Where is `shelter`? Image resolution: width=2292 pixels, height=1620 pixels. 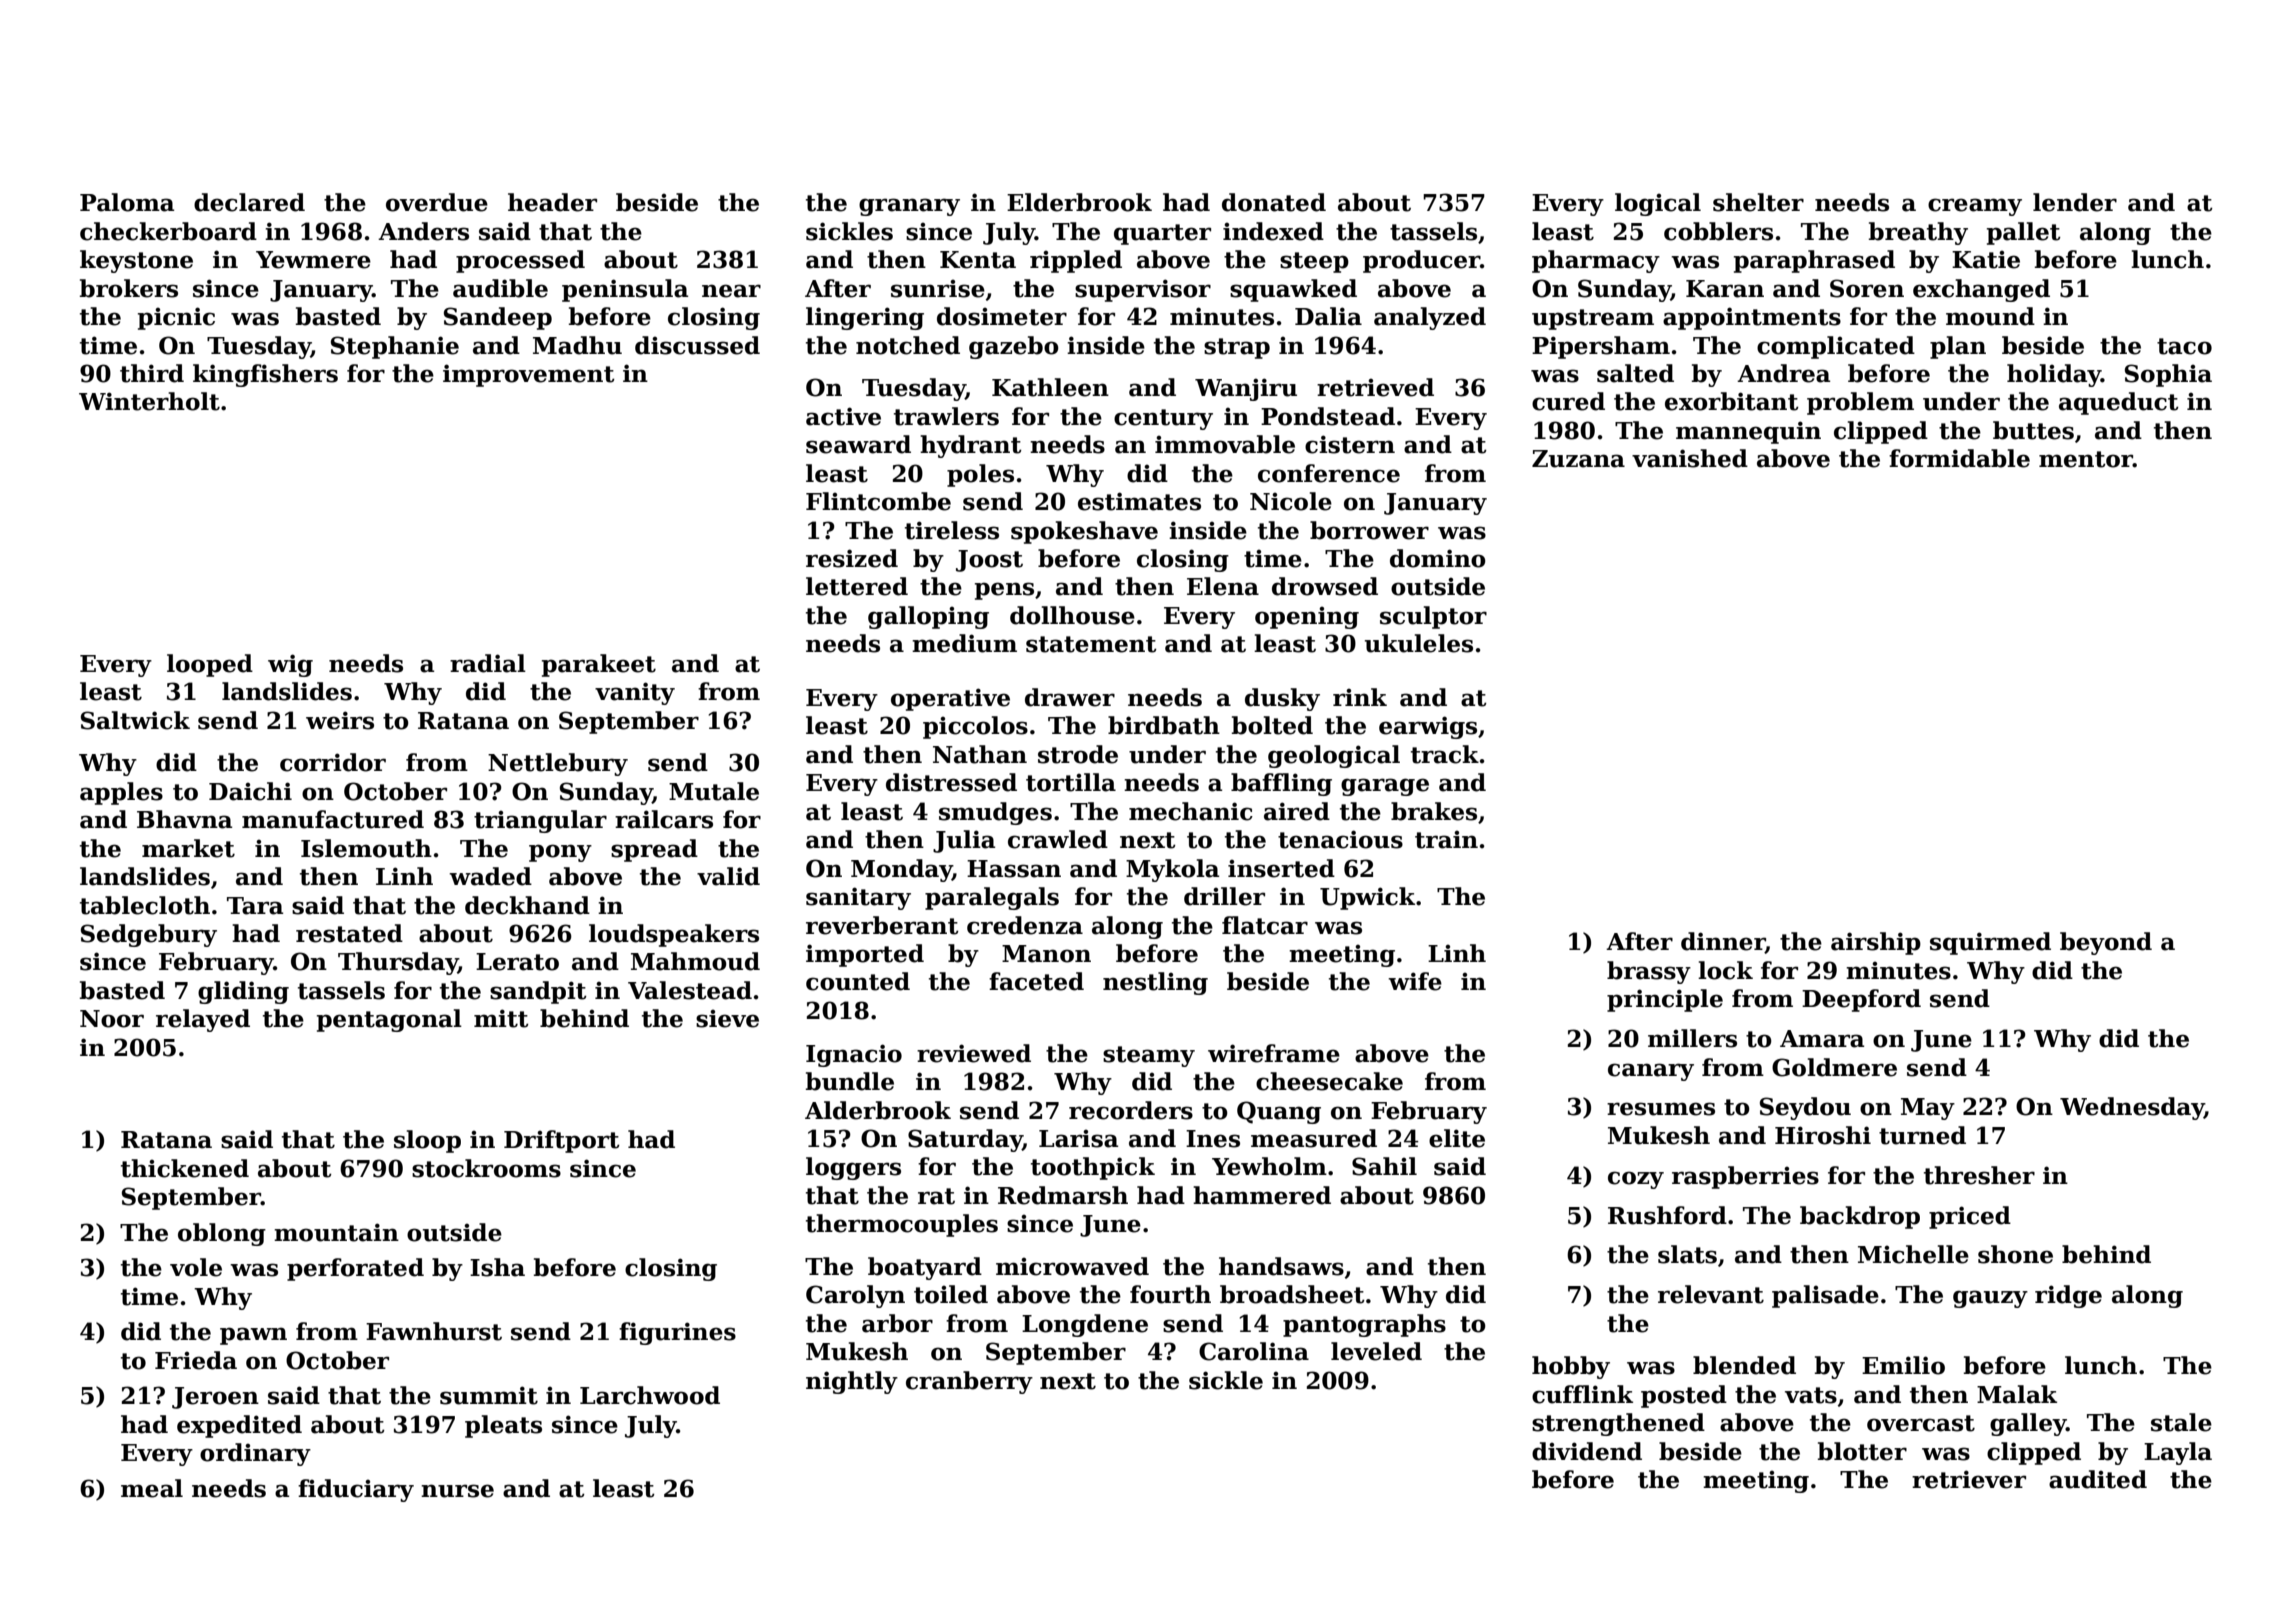
shelter is located at coordinates (1758, 202).
